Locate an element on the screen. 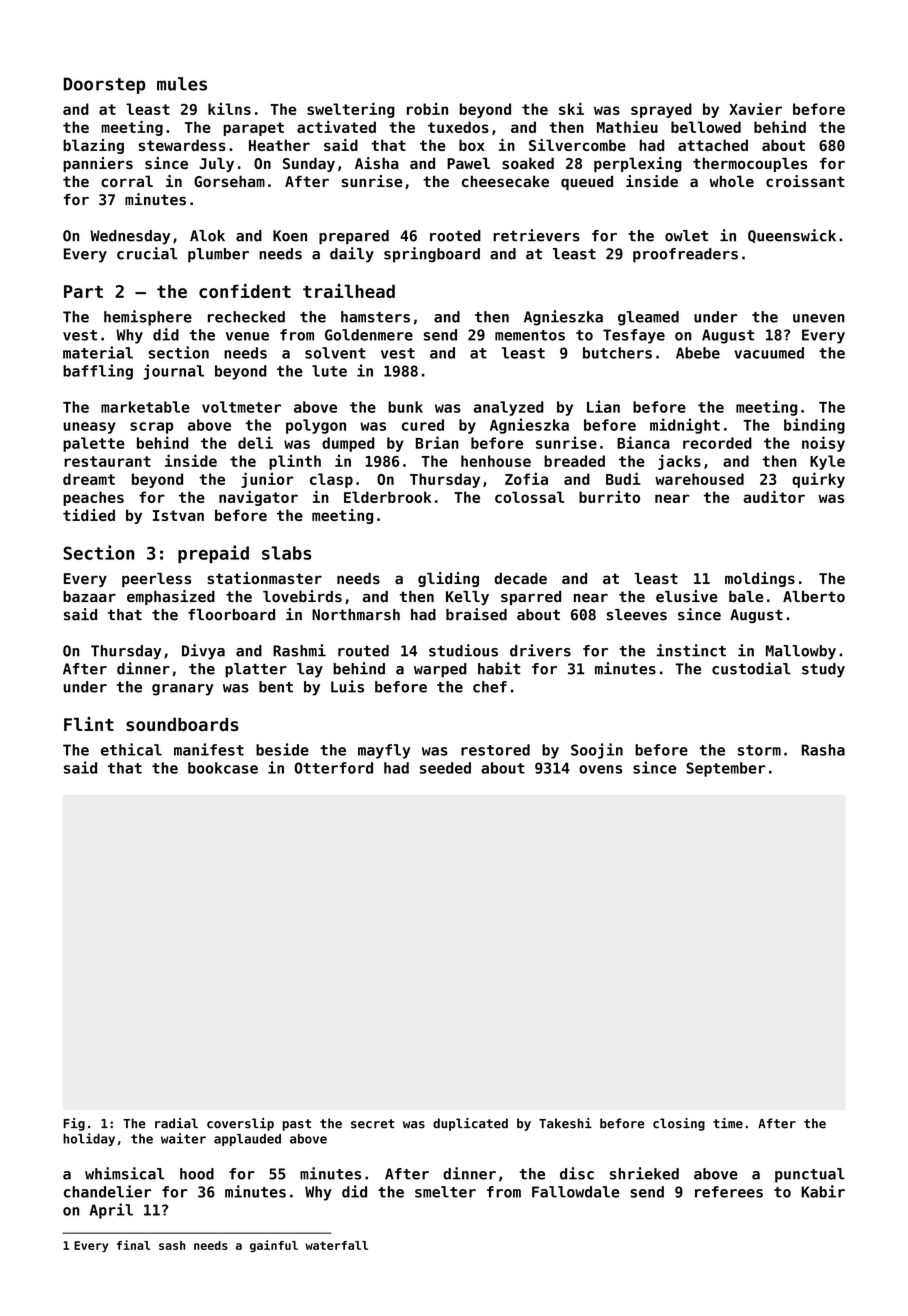 Image resolution: width=908 pixels, height=1316 pixels. time is located at coordinates (728, 1123).
